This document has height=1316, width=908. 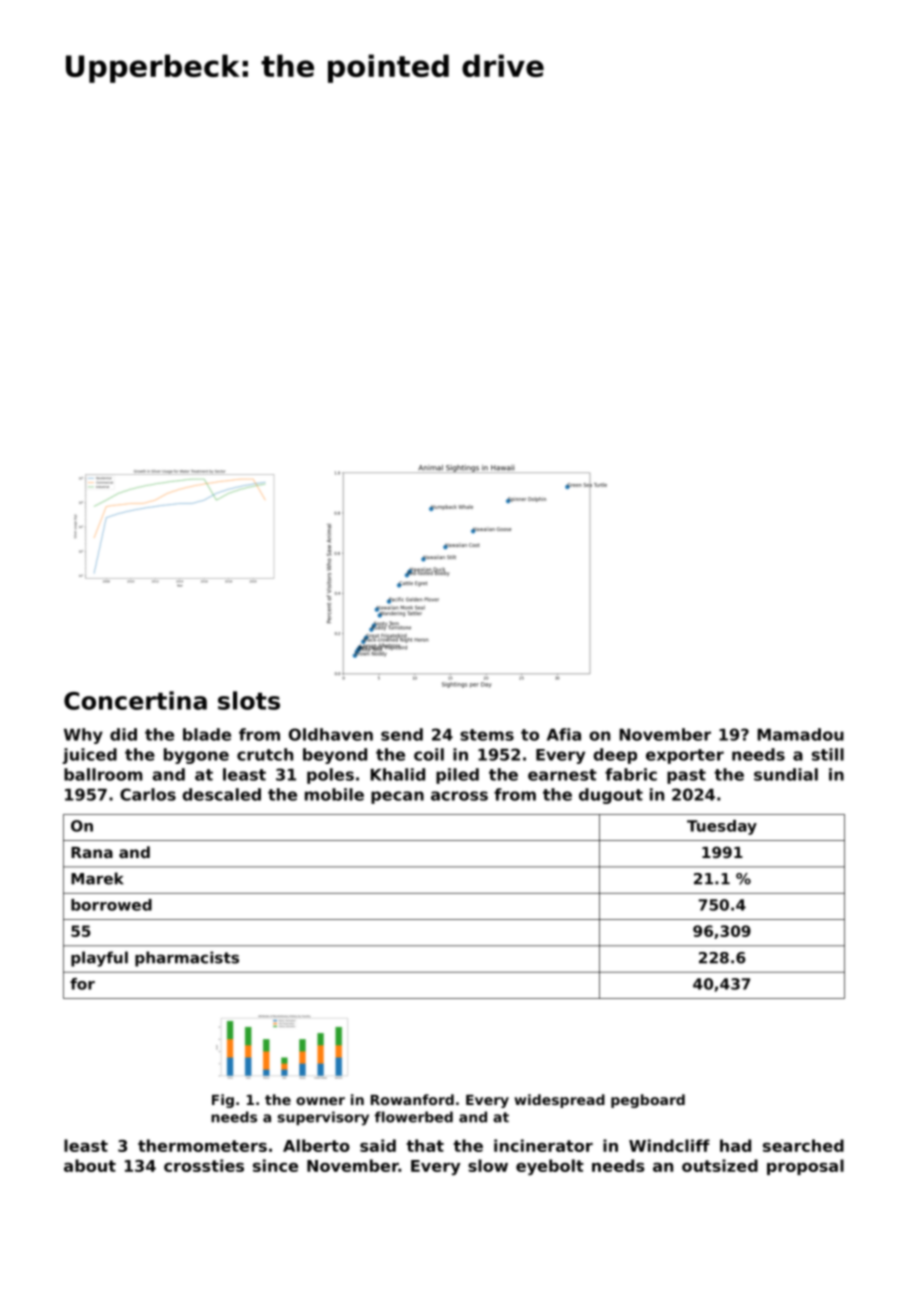 I want to click on bygone, so click(x=196, y=756).
